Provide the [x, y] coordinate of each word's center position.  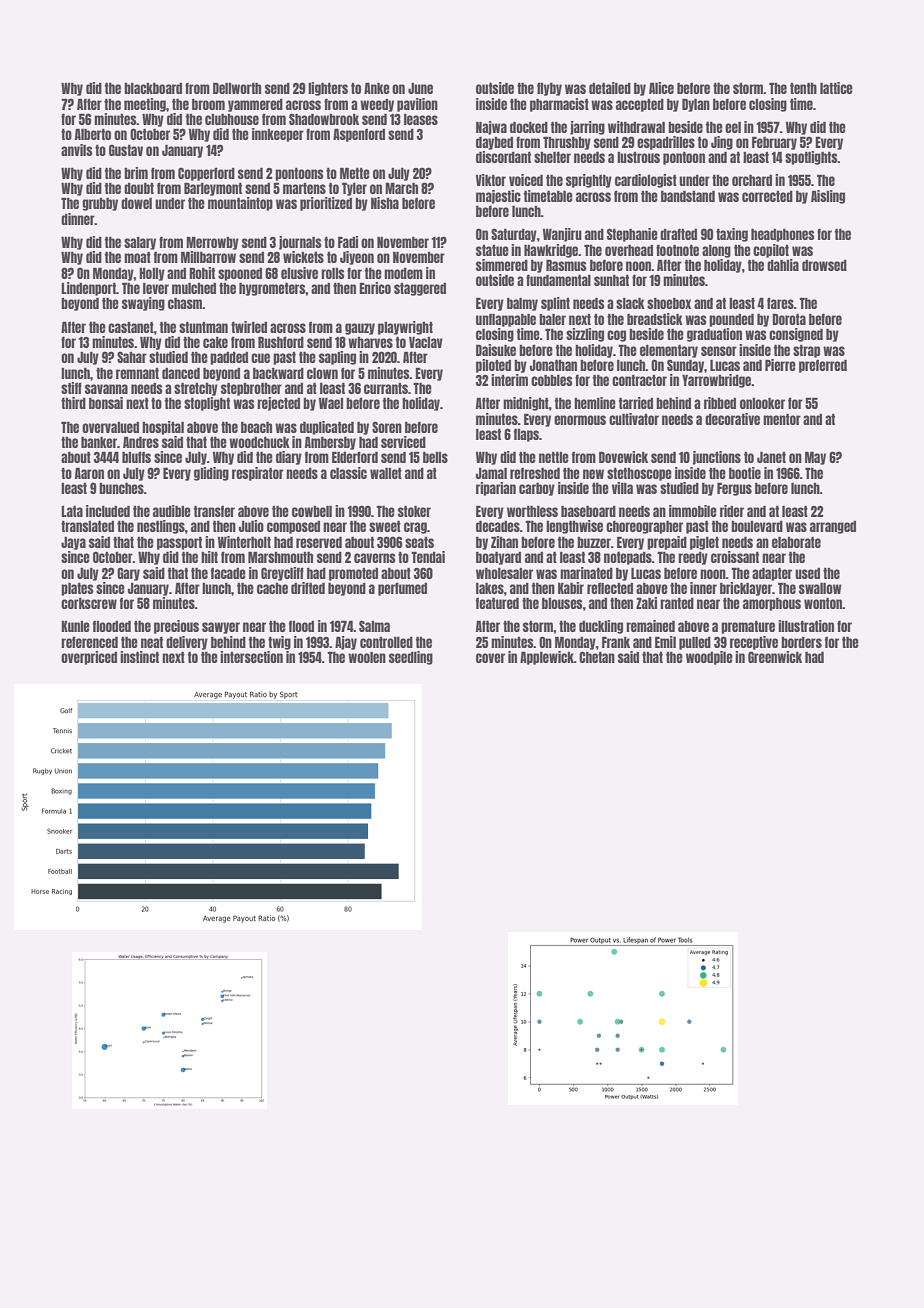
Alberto [93, 134]
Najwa [491, 128]
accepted [640, 105]
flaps [526, 435]
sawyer [221, 628]
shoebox [669, 303]
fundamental [558, 280]
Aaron [89, 473]
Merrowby [212, 243]
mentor [782, 419]
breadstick [655, 319]
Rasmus [566, 265]
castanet [131, 327]
